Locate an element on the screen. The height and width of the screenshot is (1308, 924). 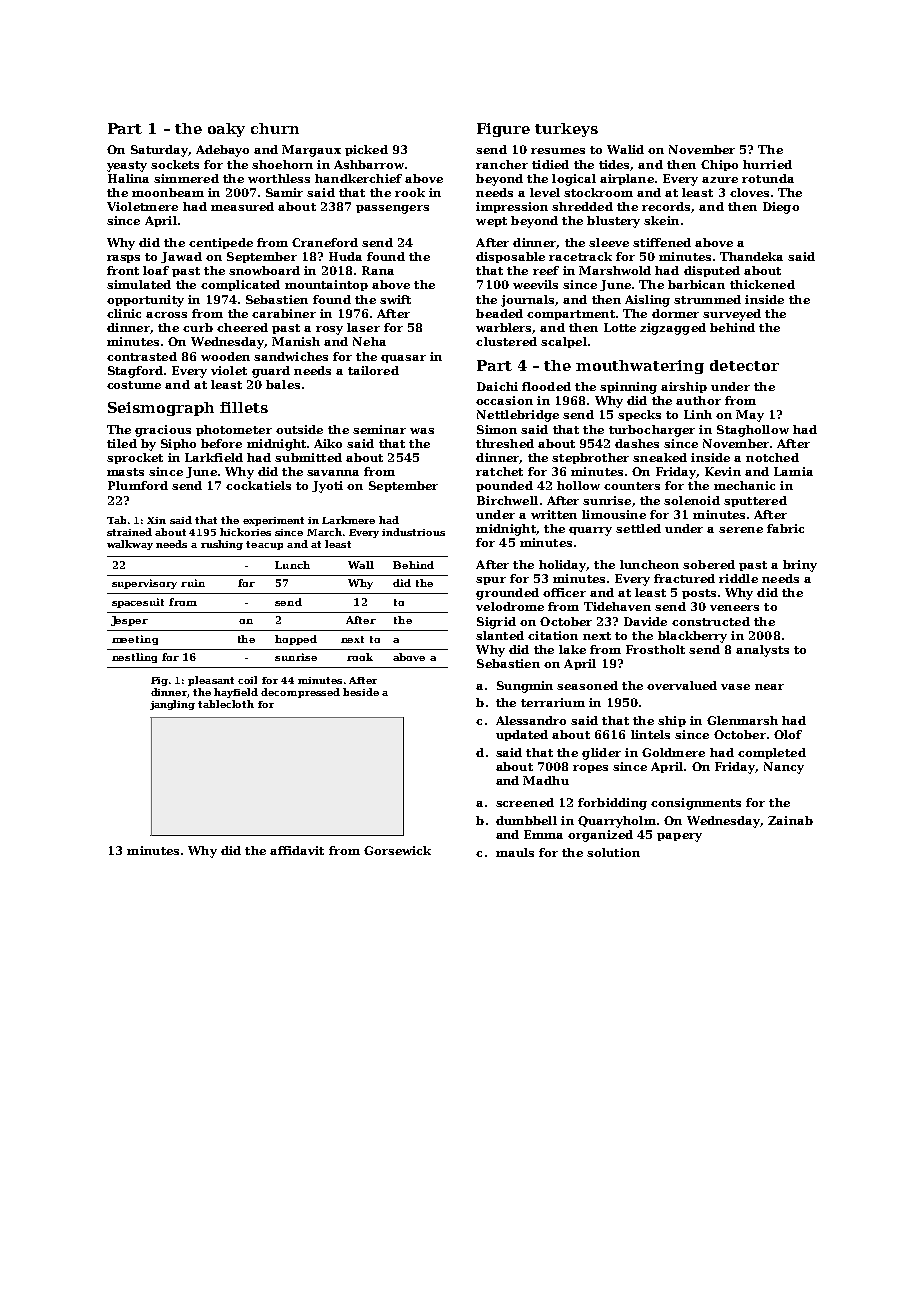
occasion is located at coordinates (504, 400).
